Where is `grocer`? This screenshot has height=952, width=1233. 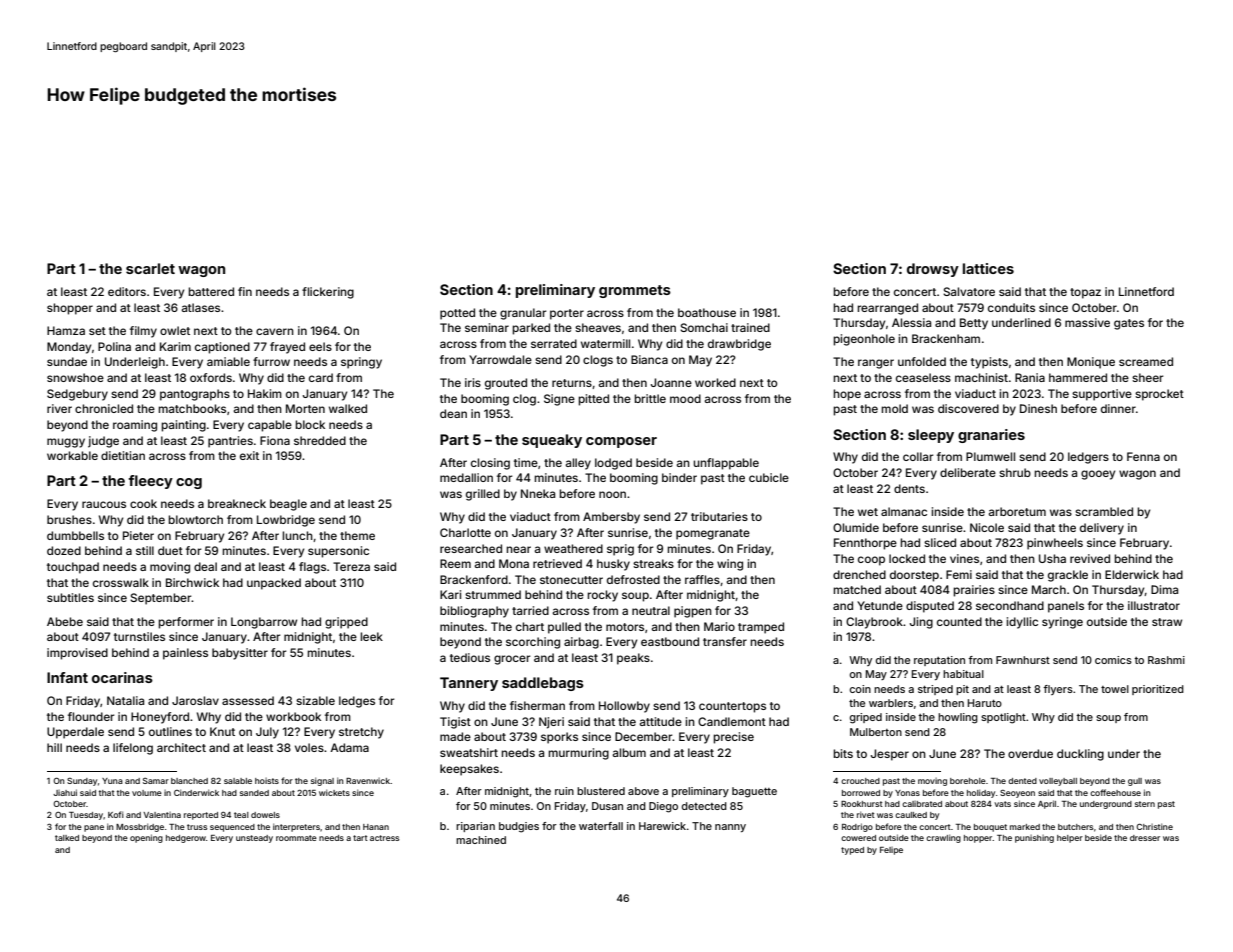 grocer is located at coordinates (512, 660).
